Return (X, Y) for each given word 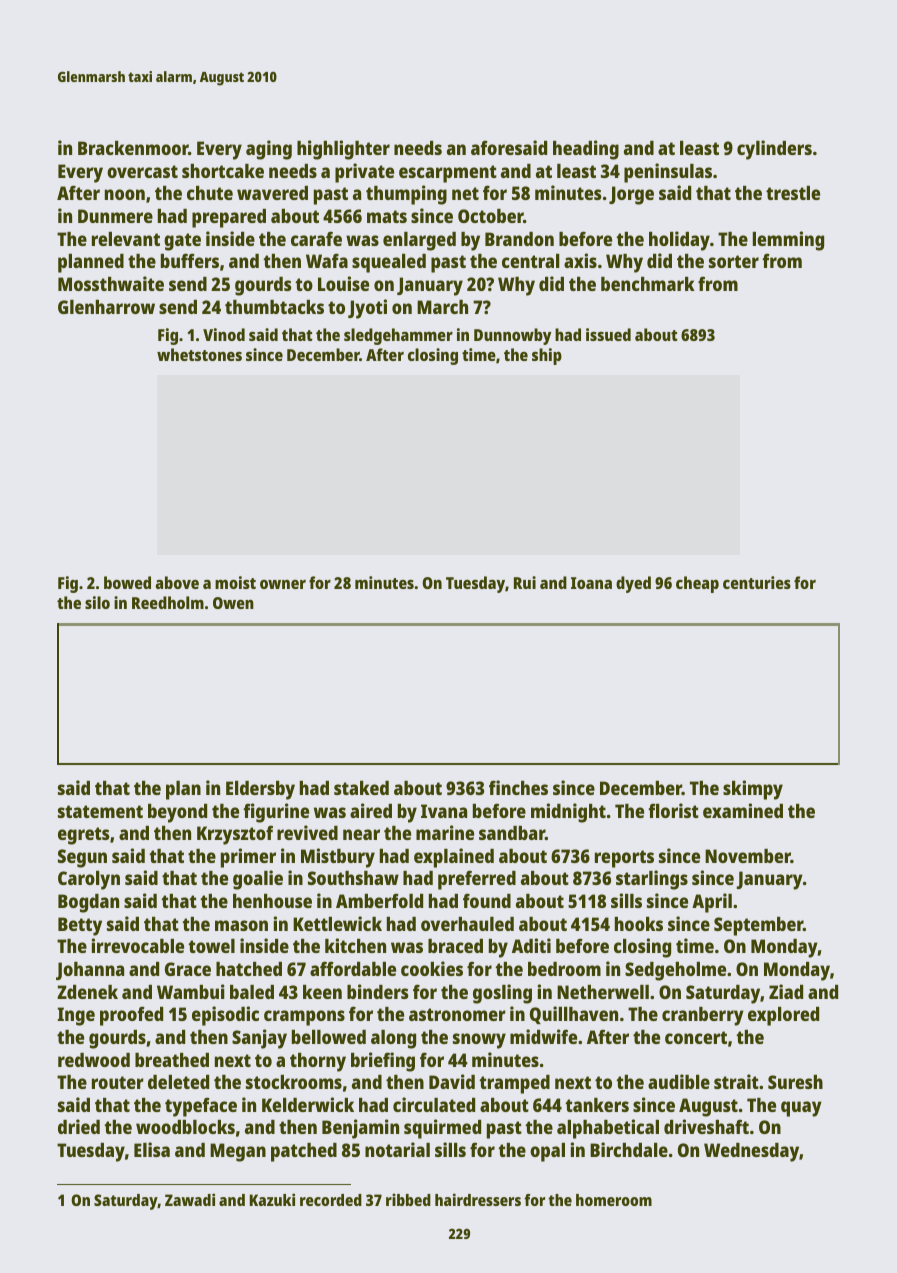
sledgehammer (398, 336)
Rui (525, 582)
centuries (757, 582)
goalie (258, 880)
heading (586, 150)
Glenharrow (106, 307)
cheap (697, 584)
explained (454, 858)
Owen (233, 603)
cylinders (774, 150)
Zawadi (190, 1199)
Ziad (786, 991)
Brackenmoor (133, 148)
